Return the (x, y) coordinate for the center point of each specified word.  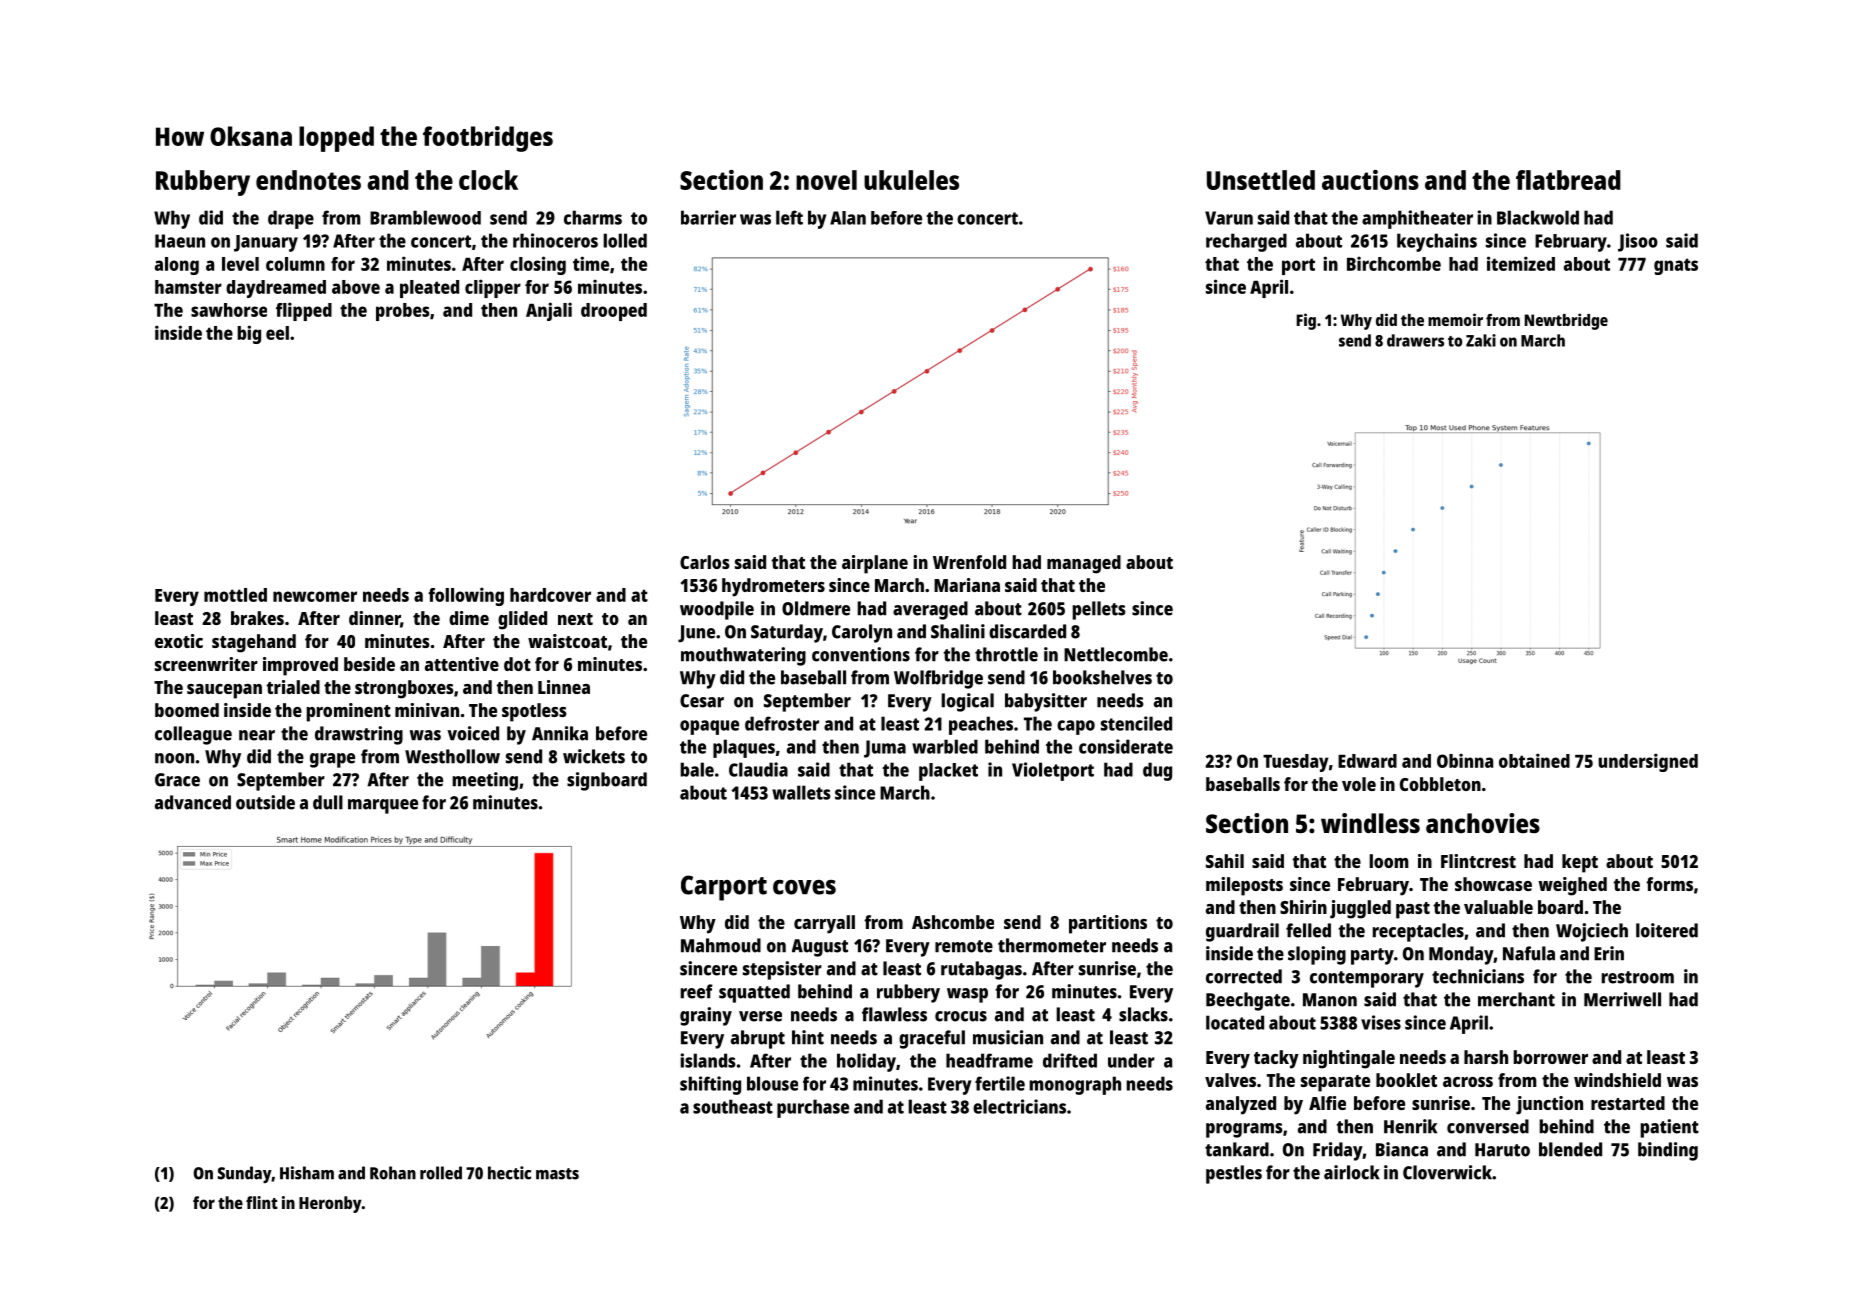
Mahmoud (721, 945)
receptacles (1418, 932)
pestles (1234, 1174)
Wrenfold (969, 562)
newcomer (315, 596)
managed (1084, 564)
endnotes (308, 180)
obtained (1534, 760)
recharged (1246, 242)
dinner (375, 619)
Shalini (958, 631)
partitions (1108, 924)
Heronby (330, 1204)
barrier (708, 217)
